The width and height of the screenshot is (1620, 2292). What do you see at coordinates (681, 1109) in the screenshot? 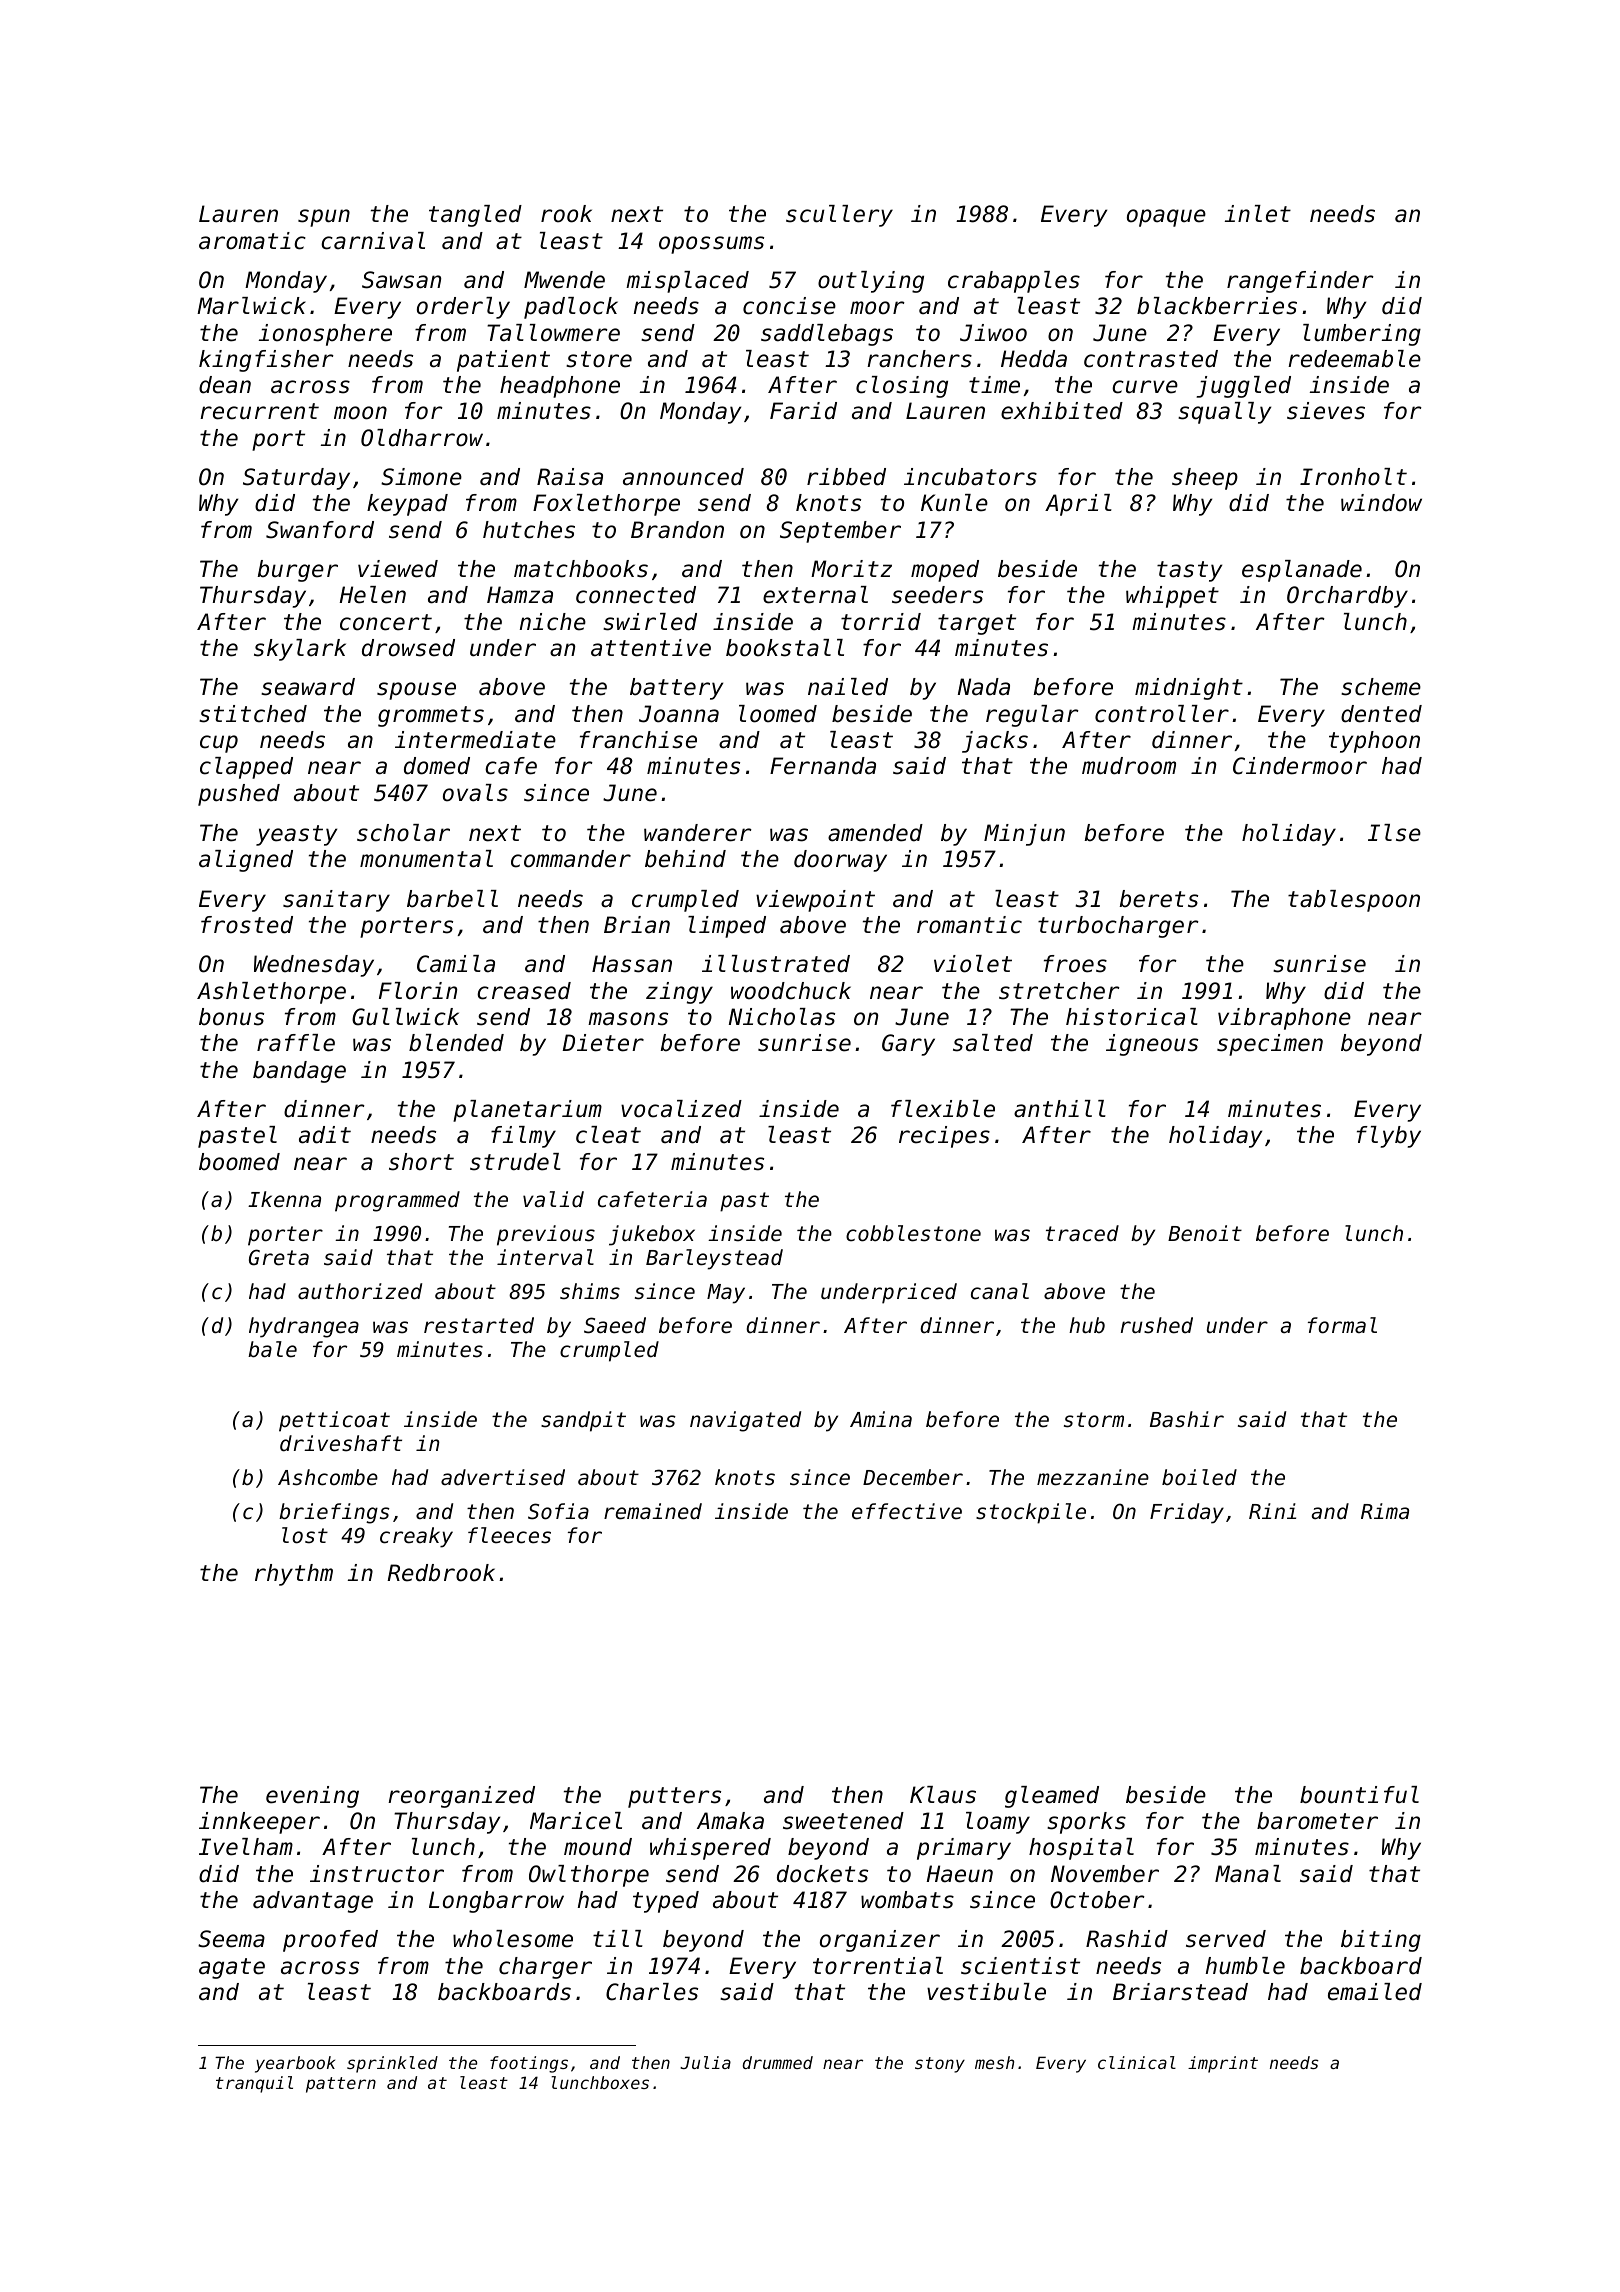
I see `vocalized` at bounding box center [681, 1109].
